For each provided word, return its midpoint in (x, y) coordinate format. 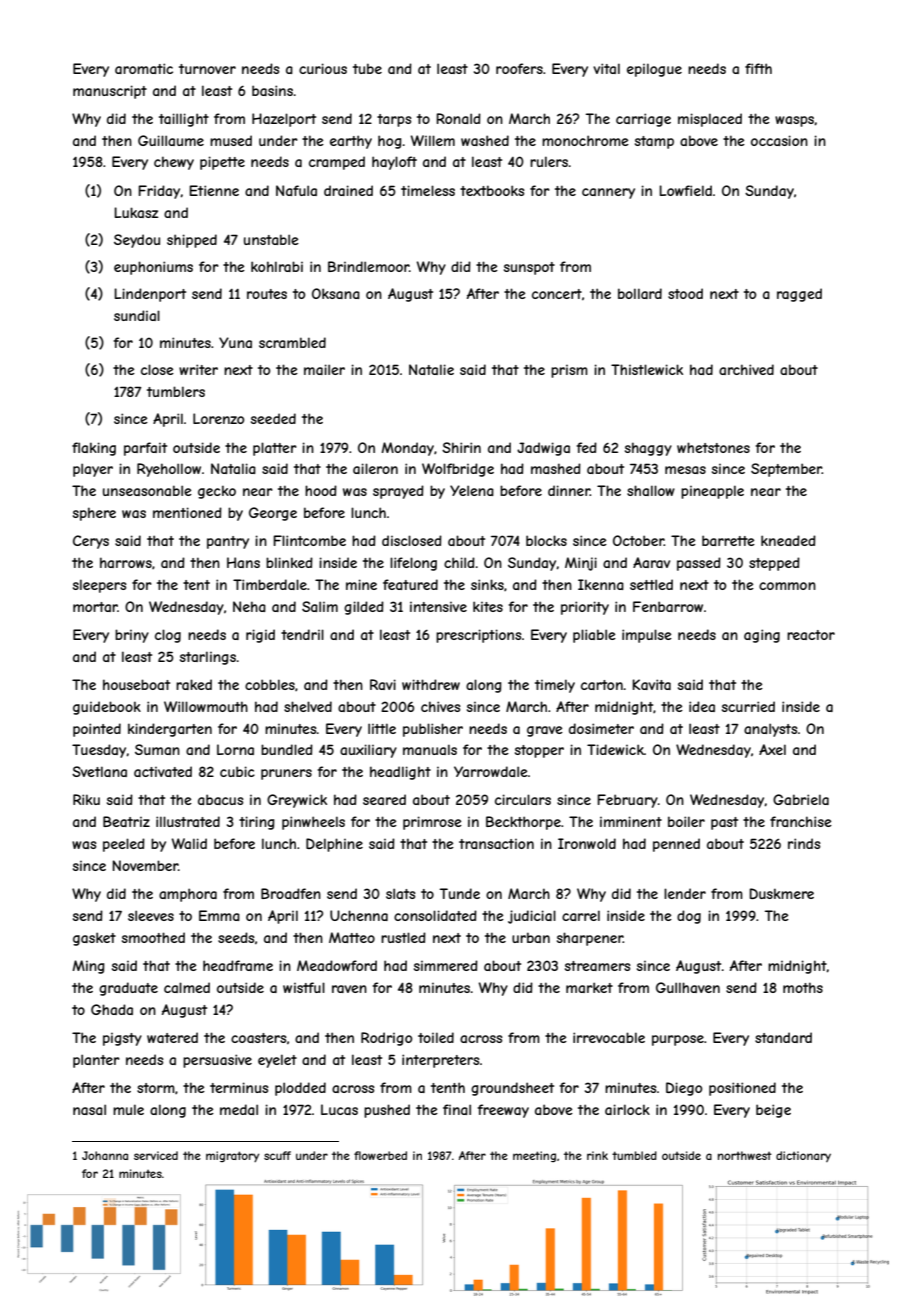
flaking (94, 449)
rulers (549, 161)
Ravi (383, 684)
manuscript (110, 92)
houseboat (136, 684)
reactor (811, 635)
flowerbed (380, 1155)
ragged (799, 295)
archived (746, 369)
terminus (239, 1087)
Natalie (431, 369)
